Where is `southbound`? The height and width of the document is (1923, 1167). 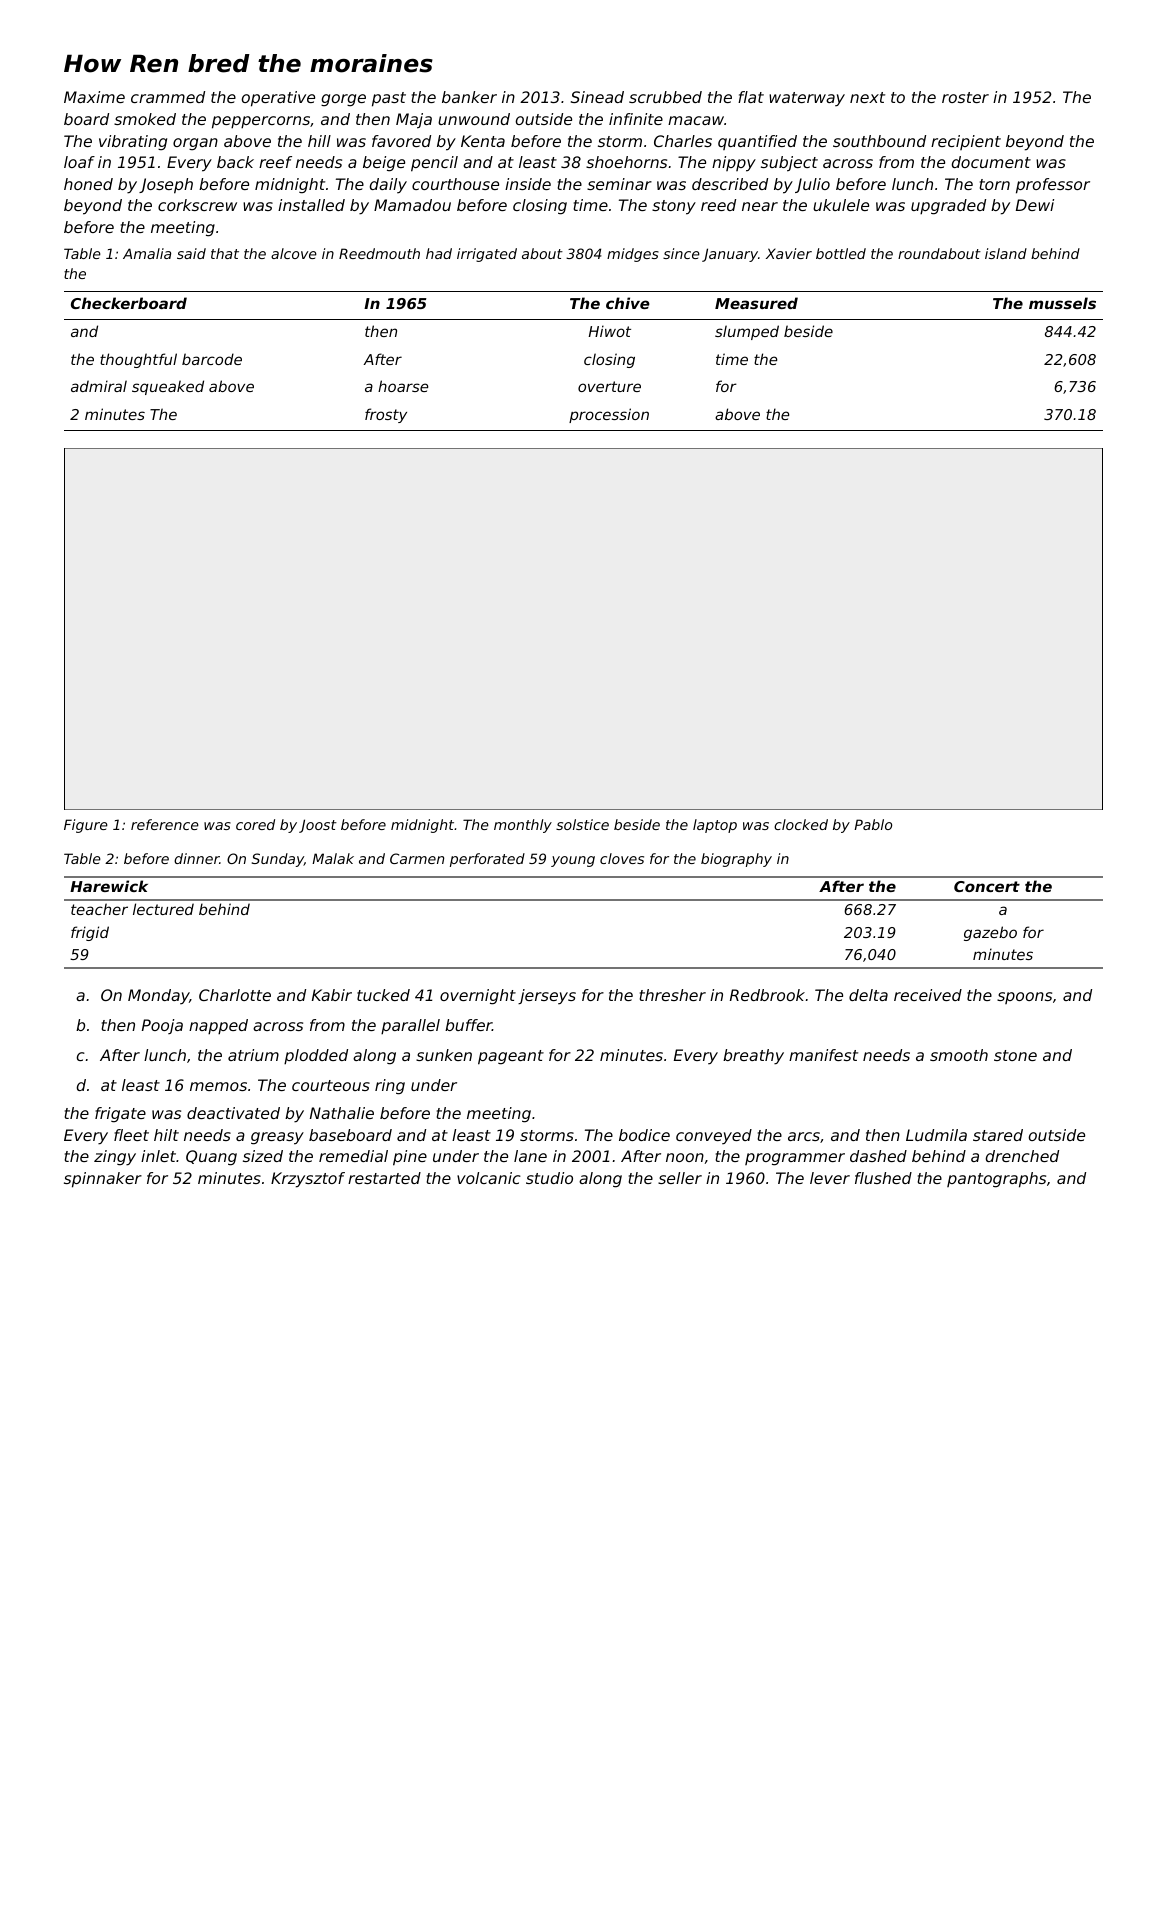 southbound is located at coordinates (879, 141).
